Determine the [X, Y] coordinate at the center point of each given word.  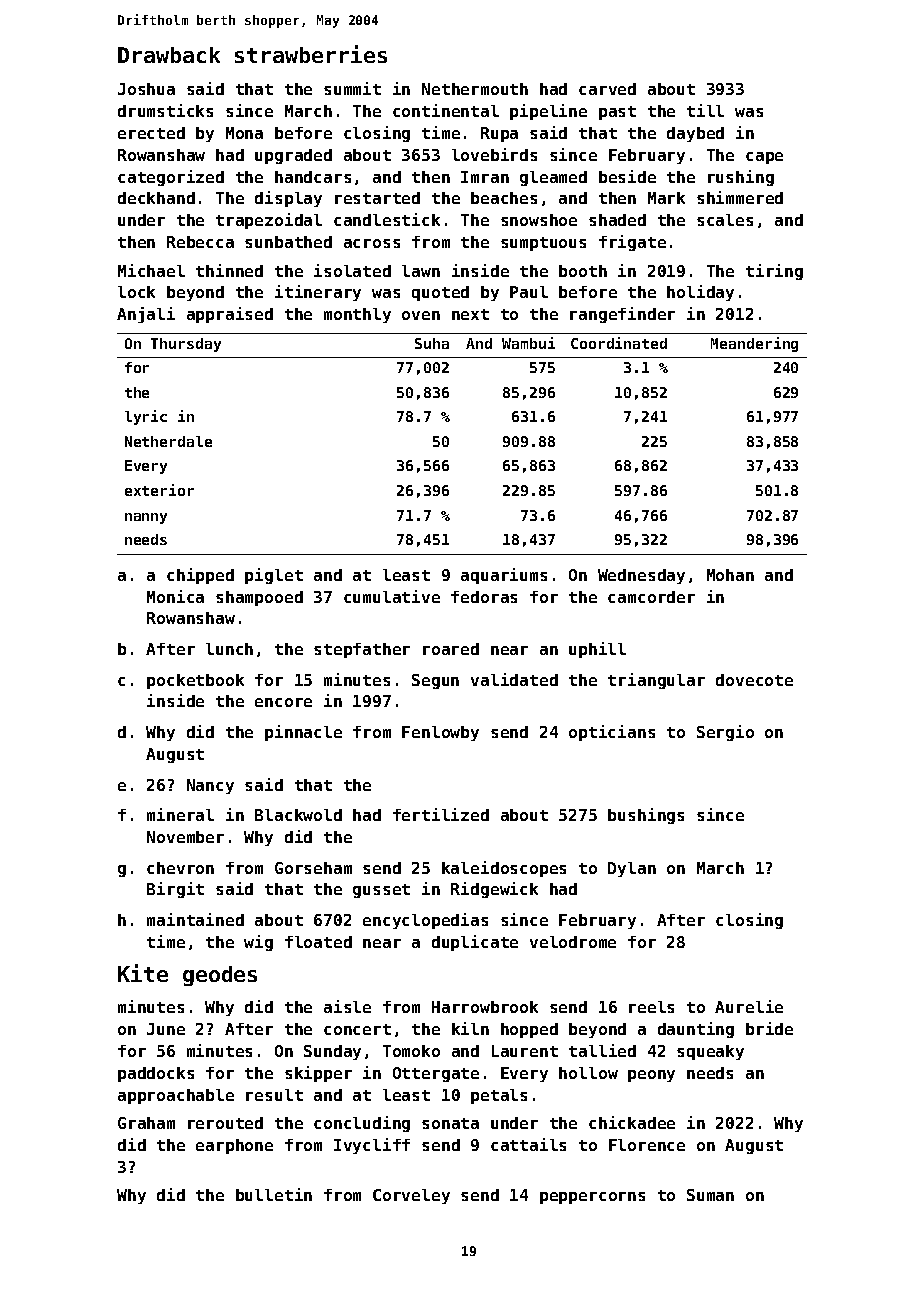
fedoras [484, 597]
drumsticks [165, 110]
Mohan [730, 575]
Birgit [175, 890]
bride [769, 1028]
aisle [347, 1006]
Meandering [754, 344]
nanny [146, 518]
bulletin [274, 1194]
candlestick [387, 219]
